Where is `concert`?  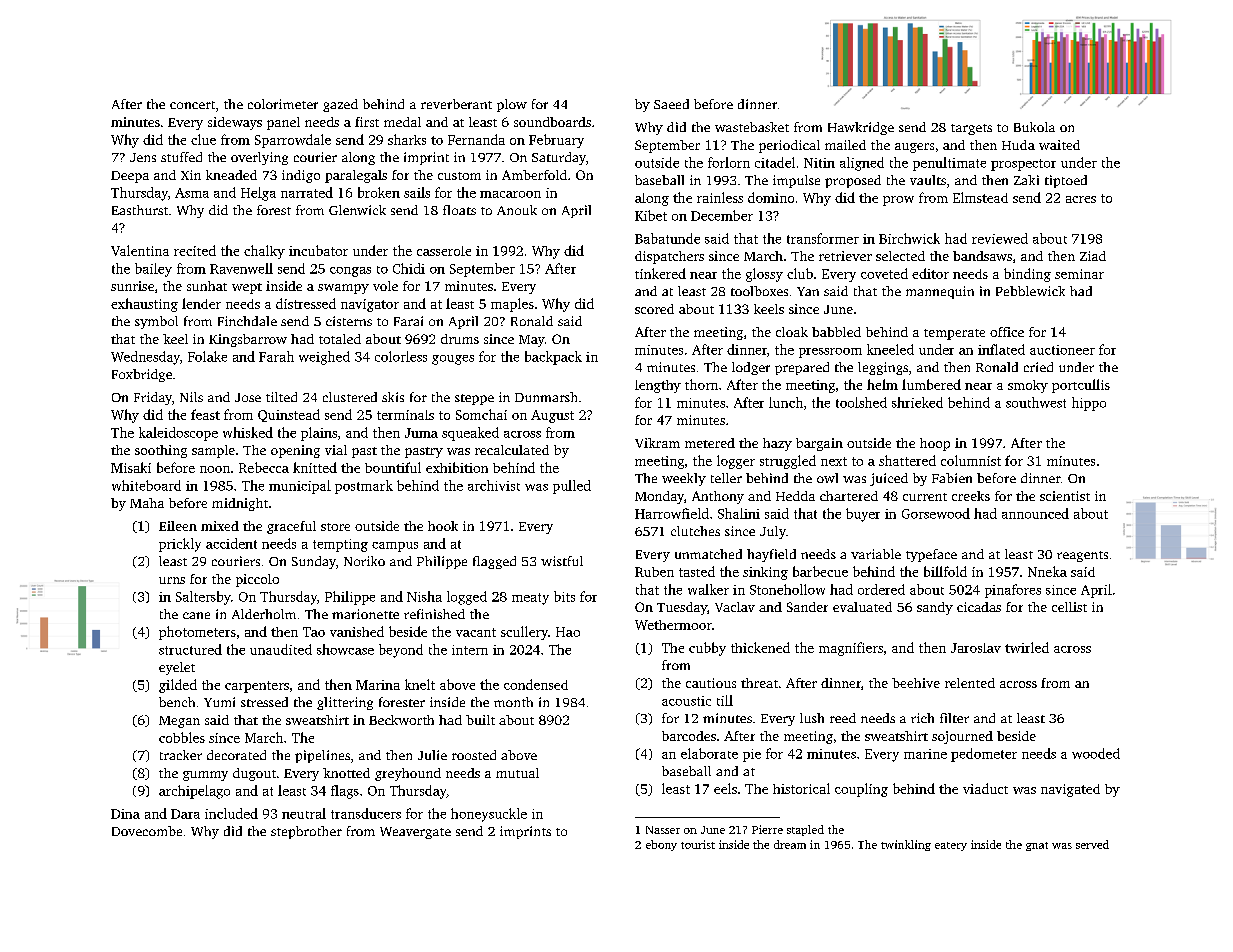
concert is located at coordinates (192, 105).
